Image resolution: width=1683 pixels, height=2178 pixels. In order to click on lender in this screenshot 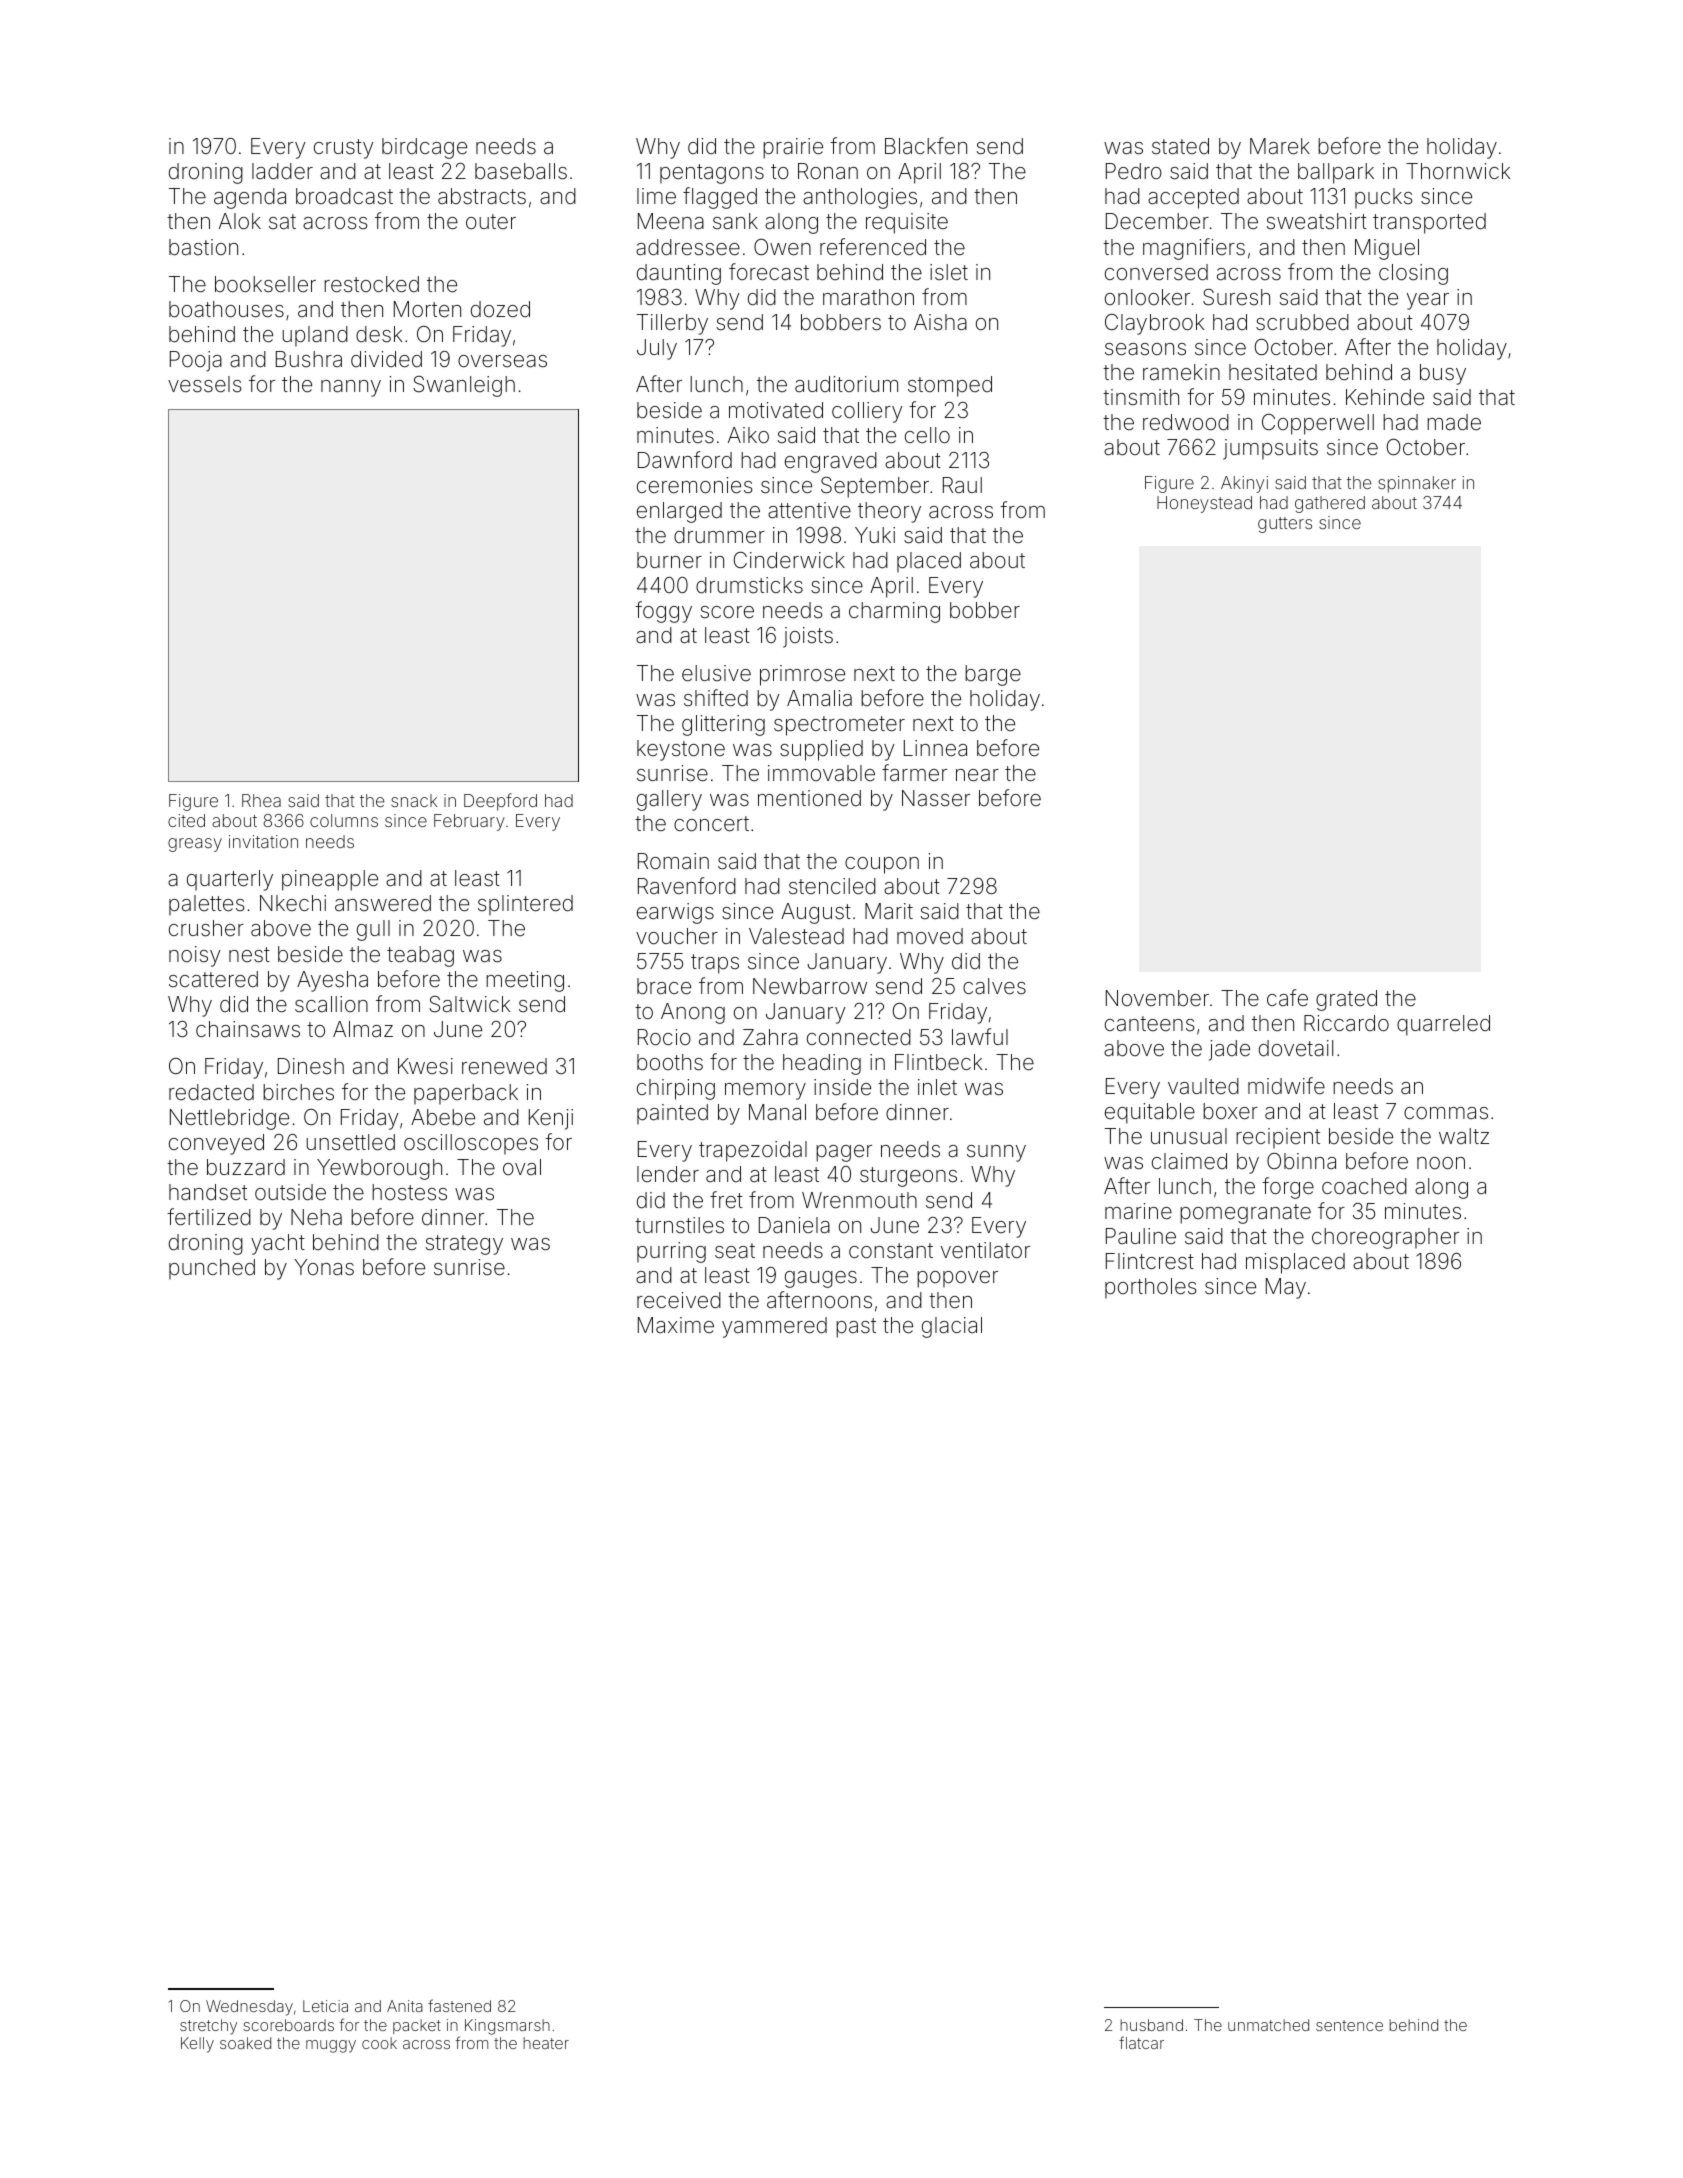, I will do `click(668, 1174)`.
